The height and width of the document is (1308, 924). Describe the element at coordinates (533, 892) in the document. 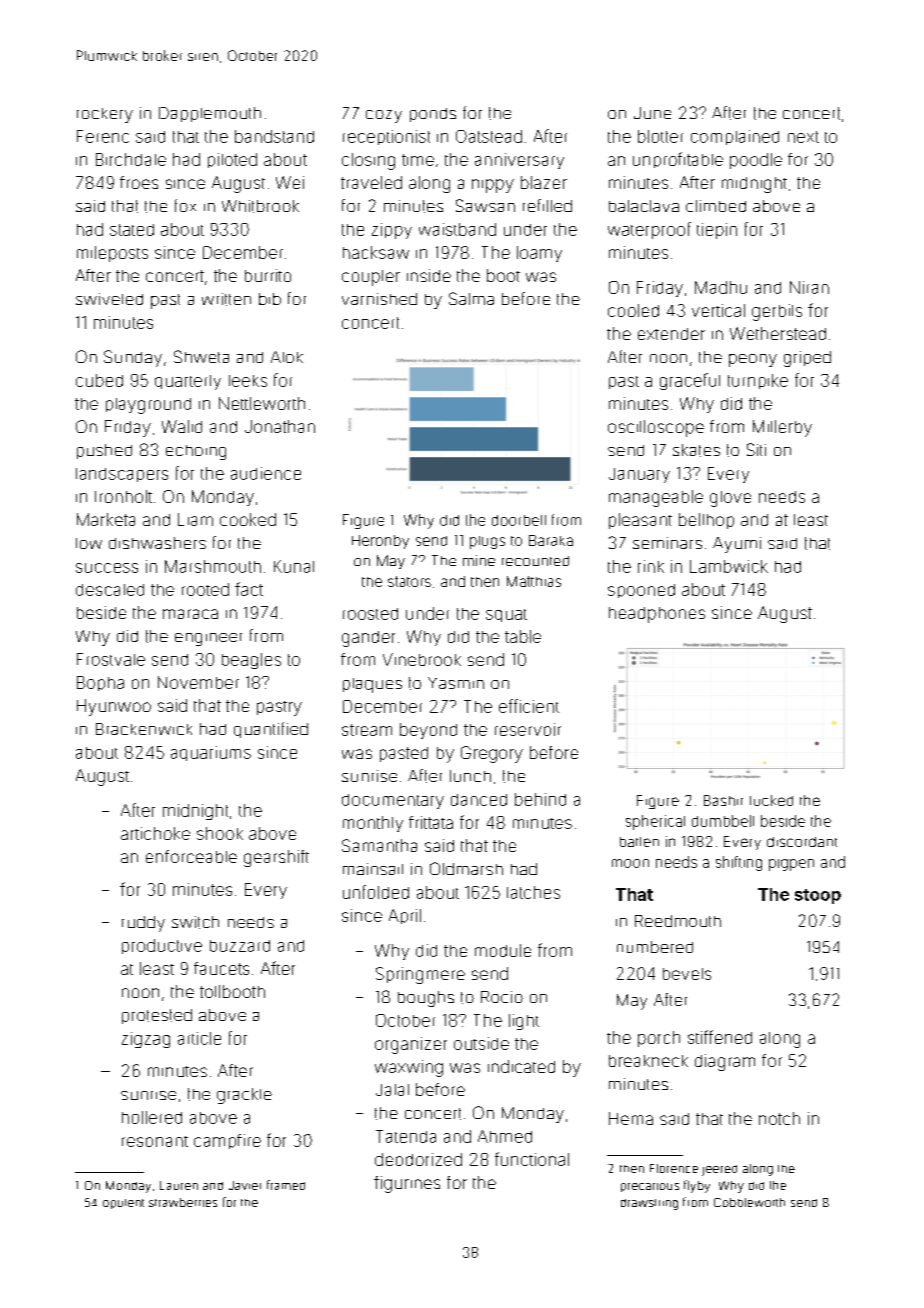

I see `latches` at that location.
